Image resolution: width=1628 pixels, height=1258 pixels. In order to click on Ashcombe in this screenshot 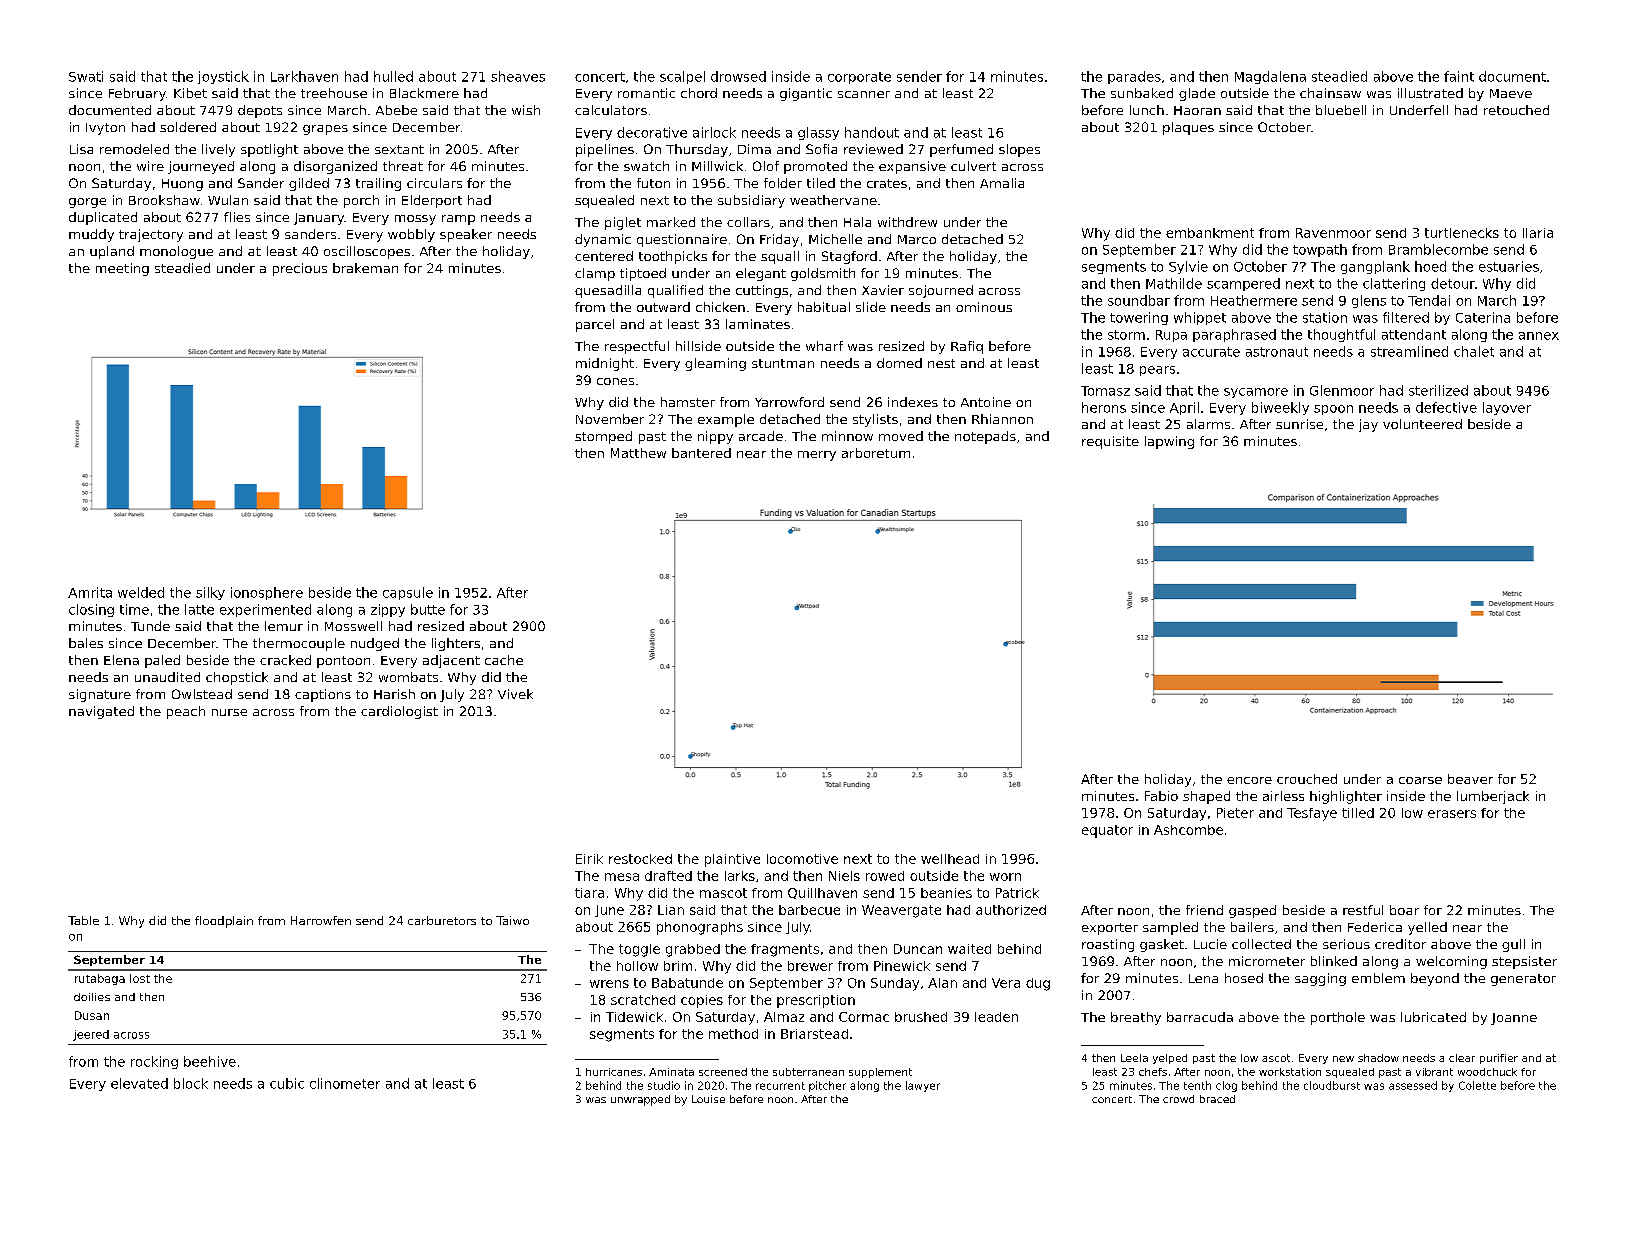, I will do `click(1188, 830)`.
